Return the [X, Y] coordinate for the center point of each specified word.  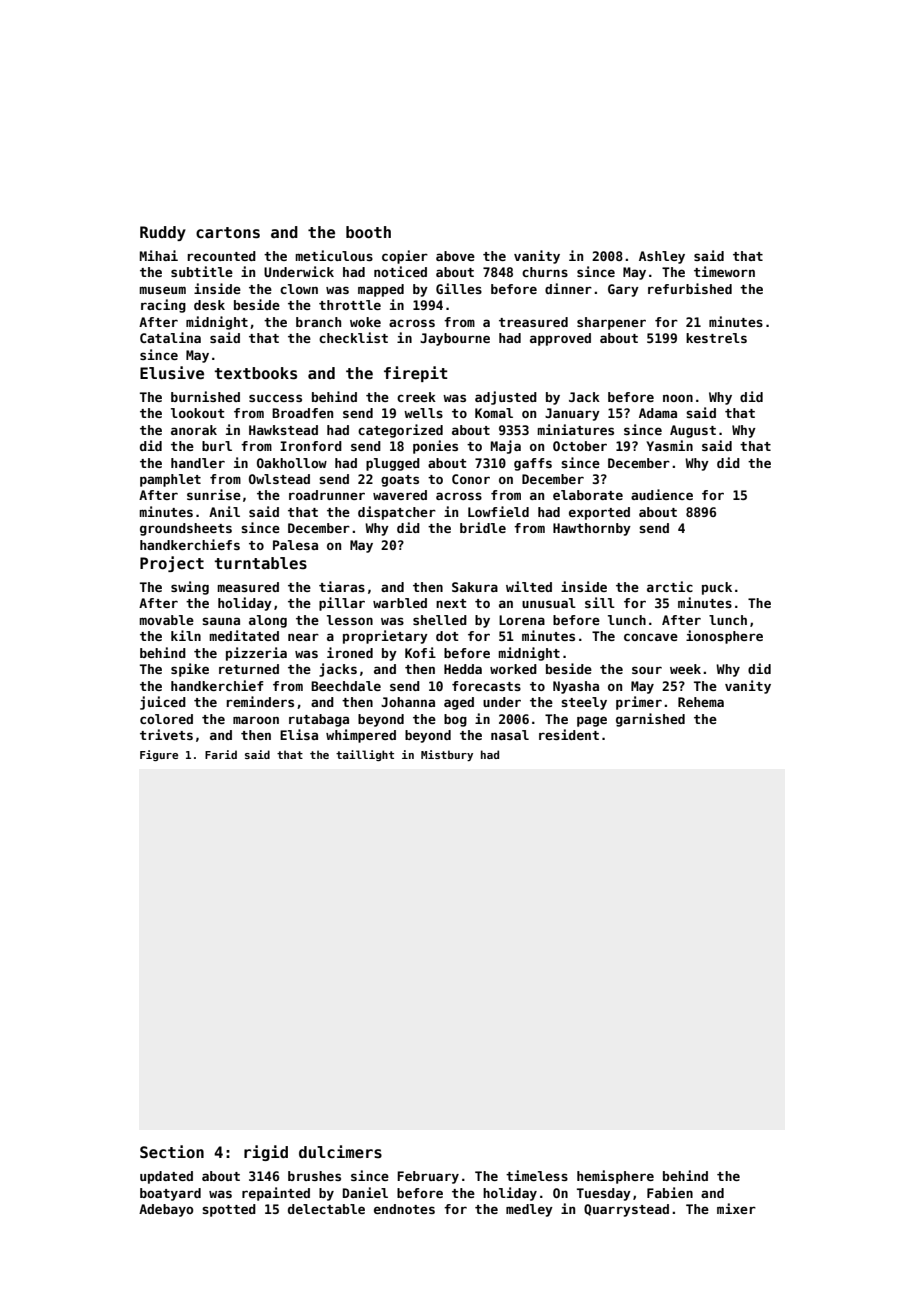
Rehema [701, 702]
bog [455, 720]
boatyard [170, 1194]
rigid [266, 1153]
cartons [228, 233]
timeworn [724, 271]
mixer [736, 1208]
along [268, 621]
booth [368, 232]
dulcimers [340, 1152]
